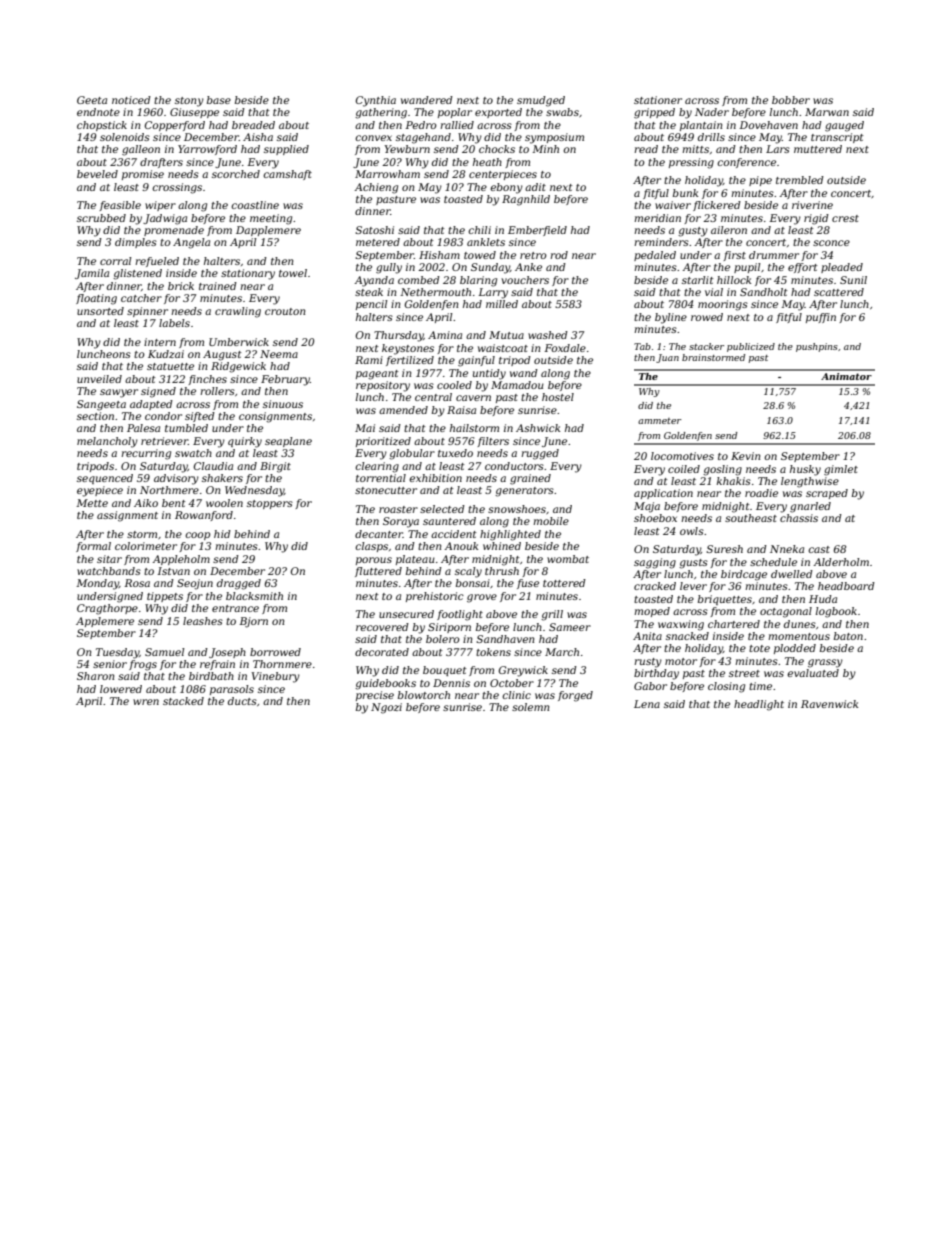 Image resolution: width=952 pixels, height=1233 pixels. What do you see at coordinates (565, 348) in the screenshot?
I see `Foxdale` at bounding box center [565, 348].
